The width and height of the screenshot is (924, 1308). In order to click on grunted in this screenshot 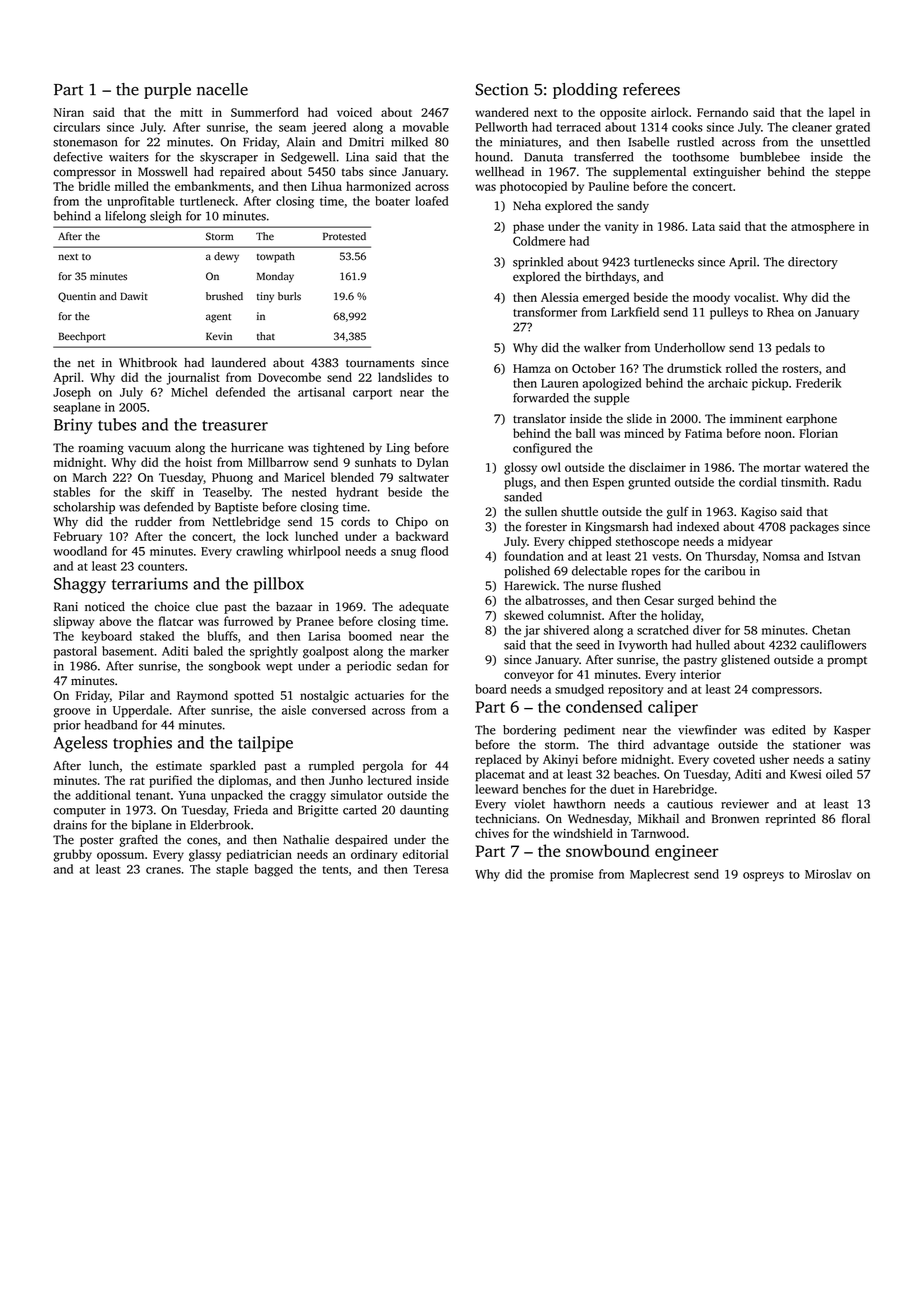, I will do `click(649, 483)`.
